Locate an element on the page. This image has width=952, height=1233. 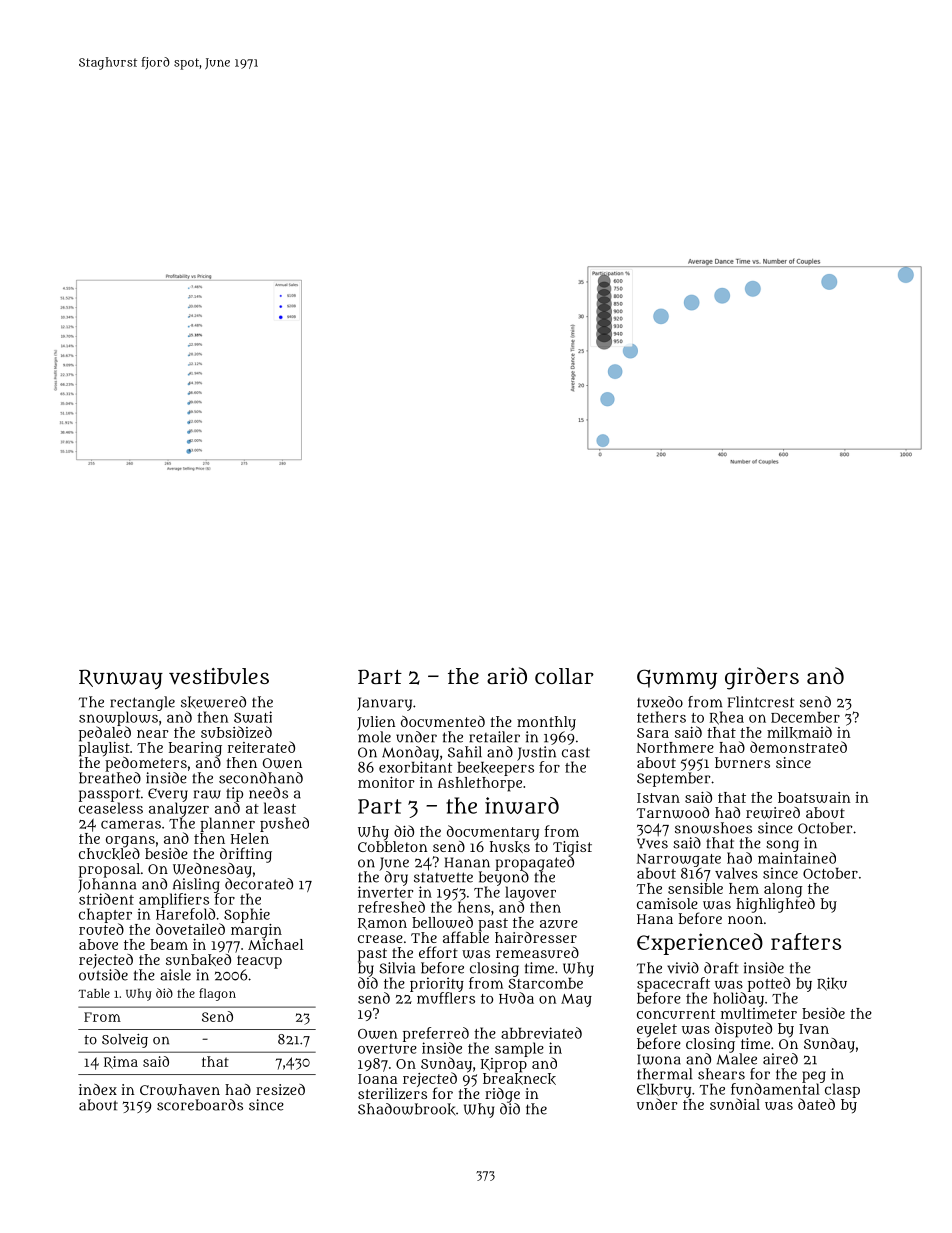
monthly is located at coordinates (546, 723).
